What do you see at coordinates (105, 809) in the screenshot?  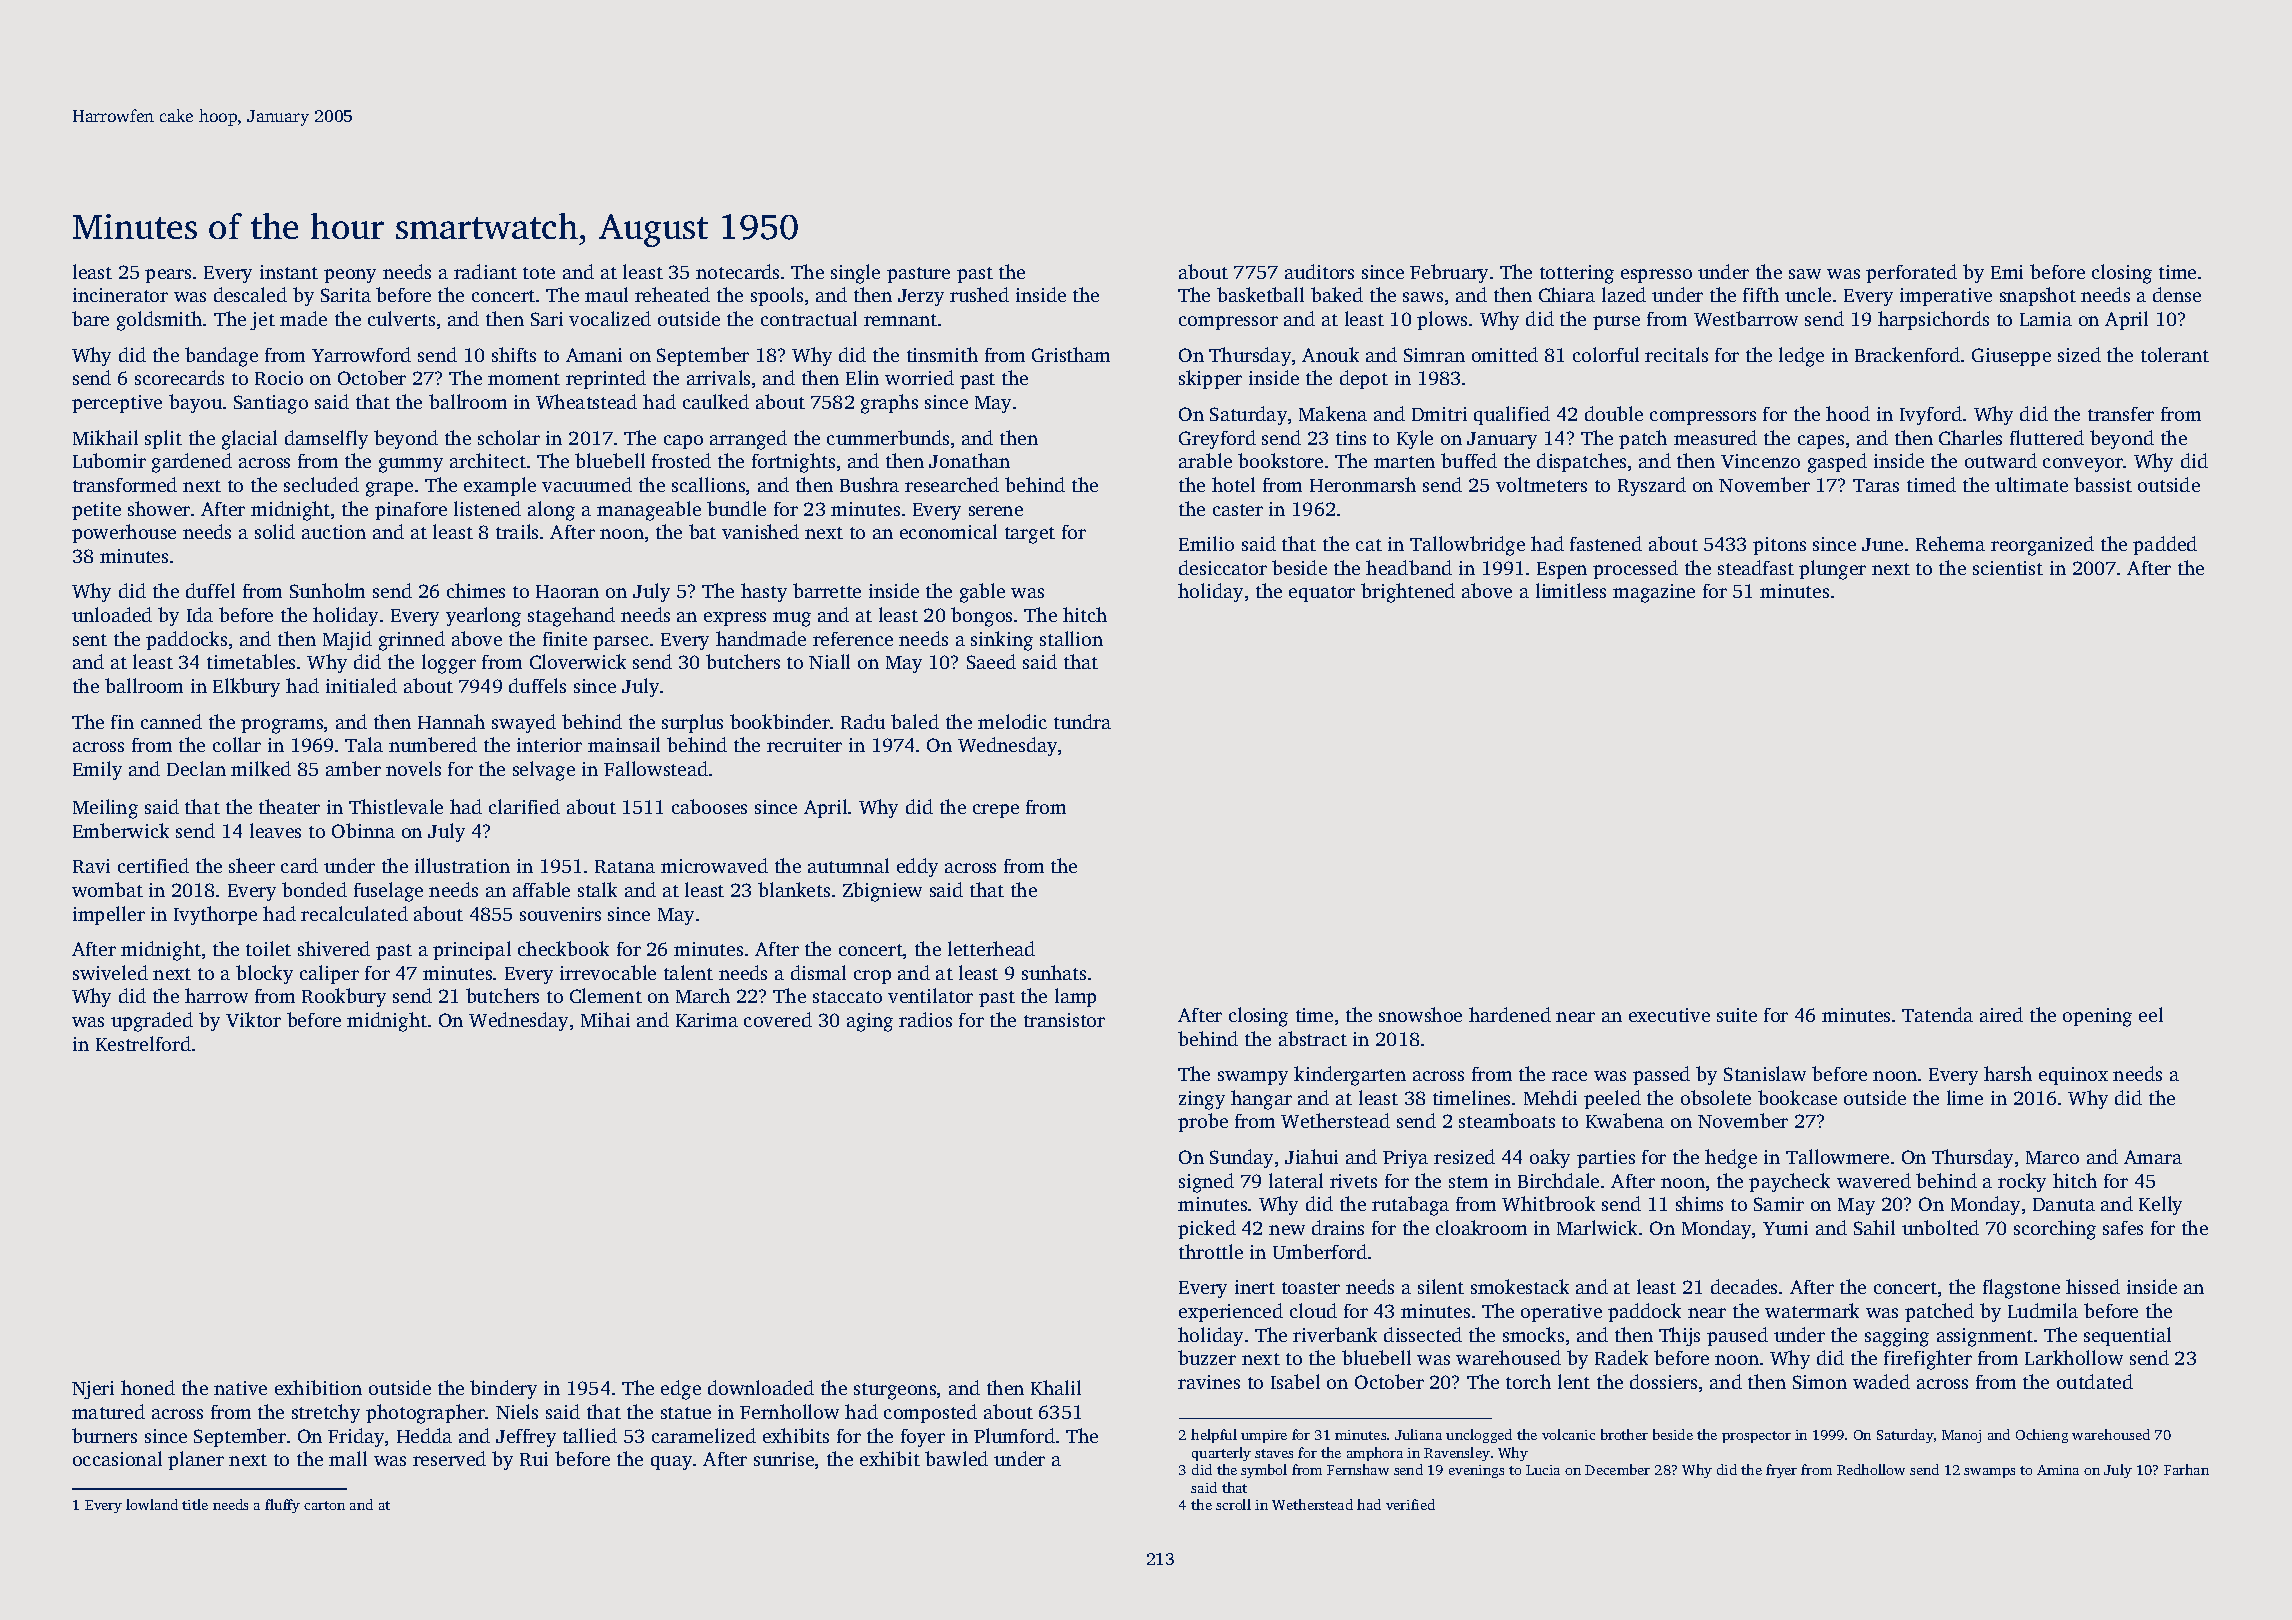 I see `Meiling` at bounding box center [105, 809].
